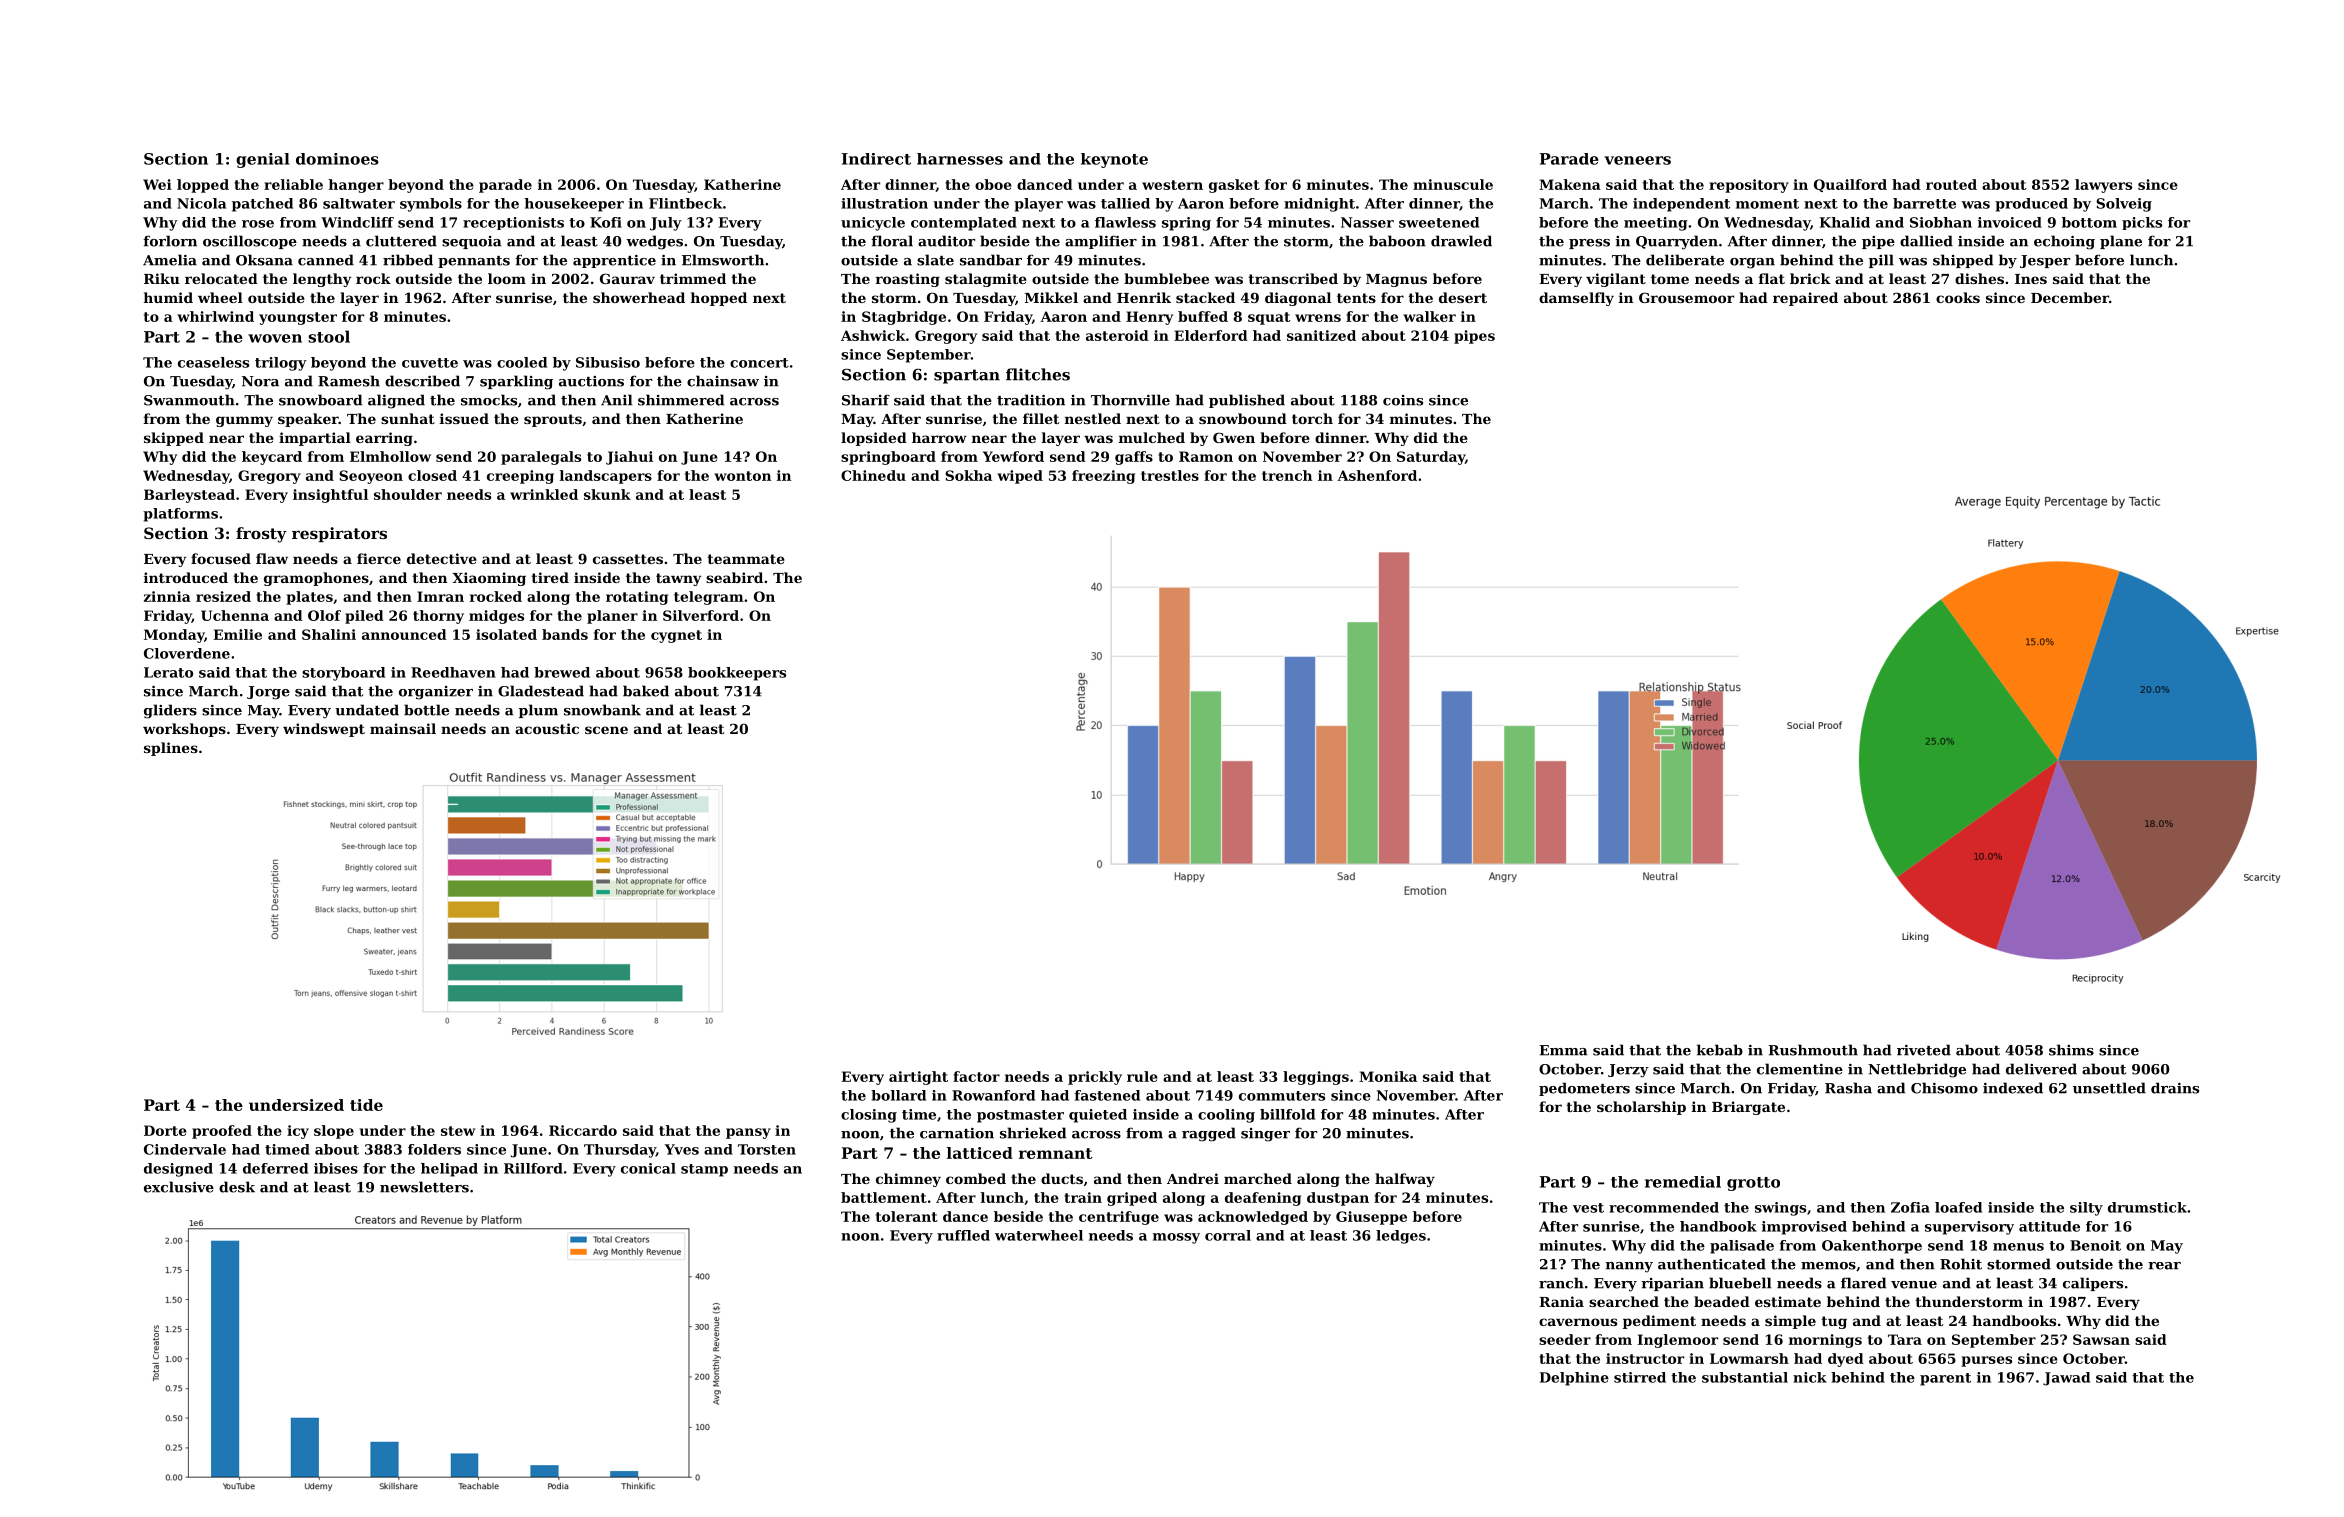 This screenshot has height=1517, width=2344. Describe the element at coordinates (1287, 475) in the screenshot. I see `trench` at that location.
